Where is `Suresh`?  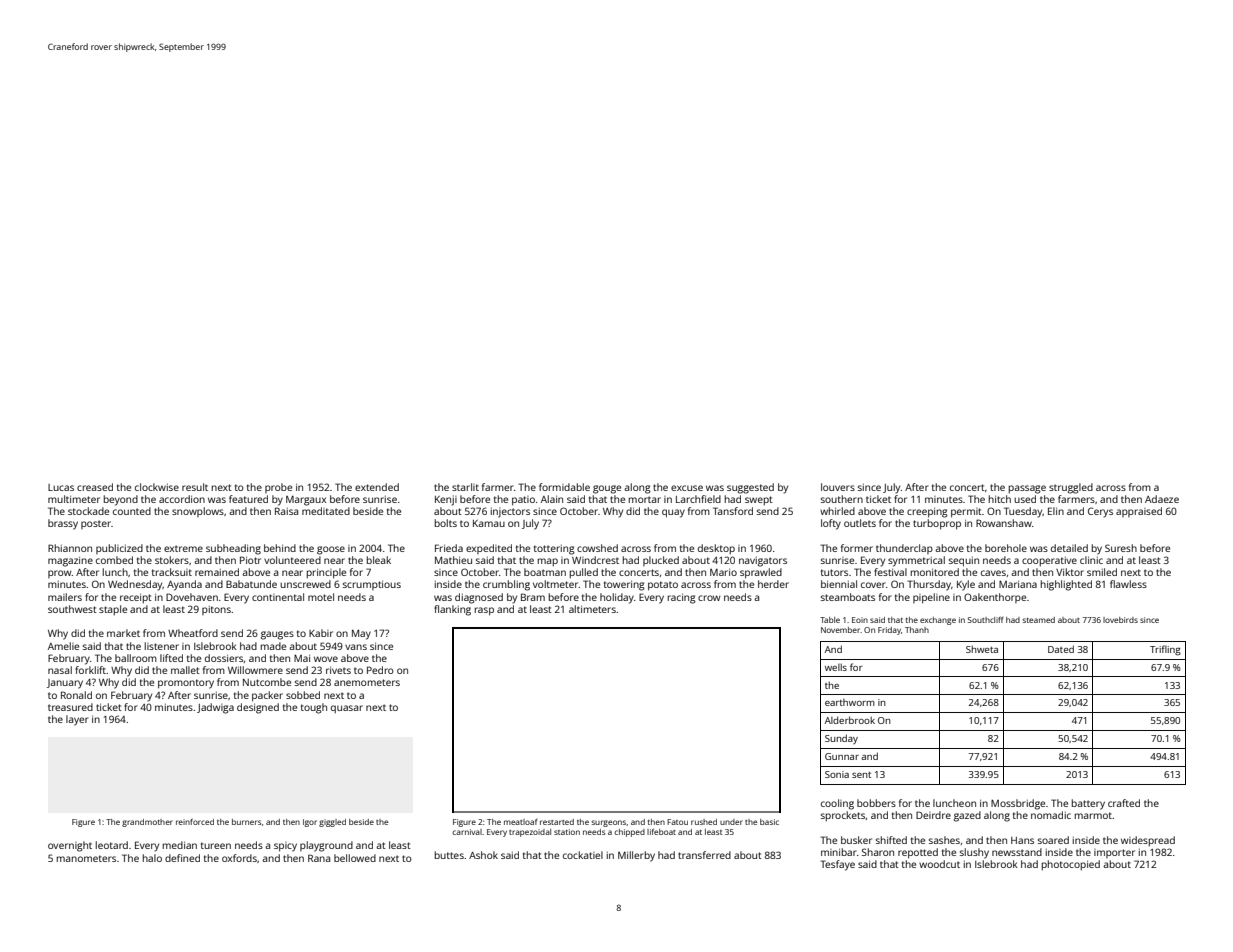 Suresh is located at coordinates (1121, 548).
